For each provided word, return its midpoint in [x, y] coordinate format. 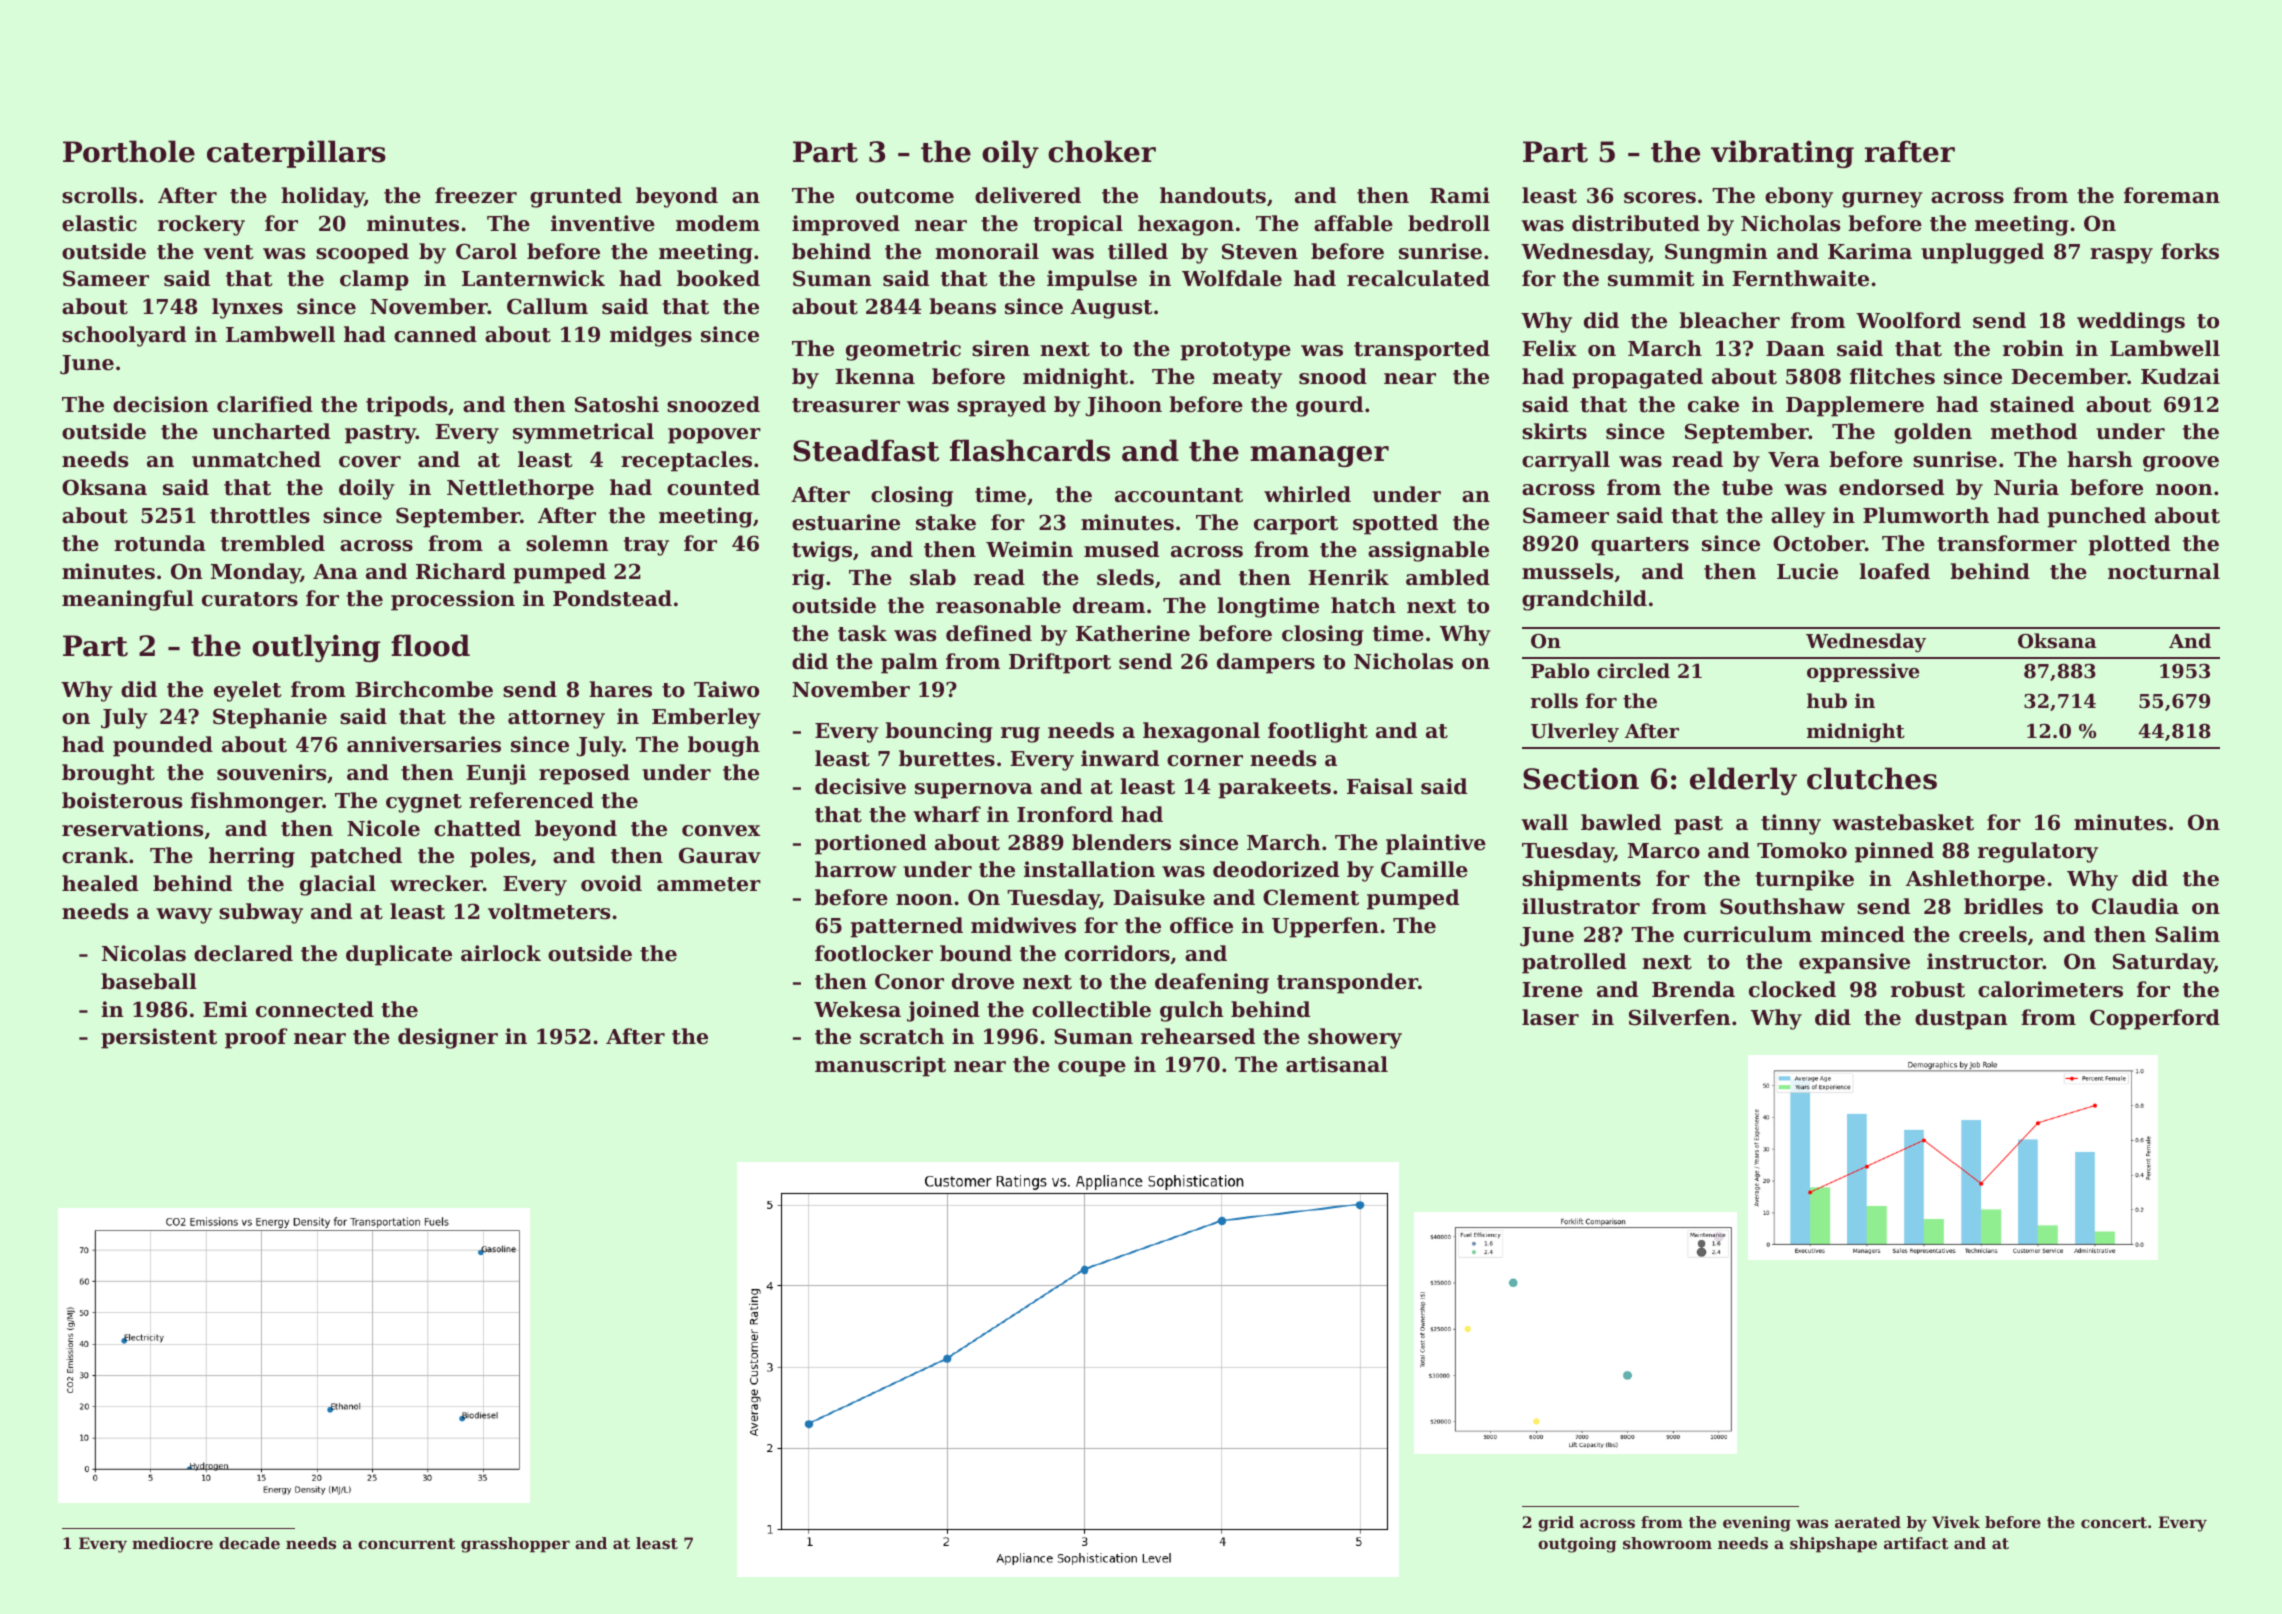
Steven [1260, 251]
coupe [1092, 1069]
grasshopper [515, 1545]
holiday [322, 197]
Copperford [2155, 1019]
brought [108, 774]
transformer [2007, 543]
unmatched [256, 459]
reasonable [998, 605]
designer [448, 1038]
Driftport [1060, 663]
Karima [1870, 251]
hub [1827, 700]
